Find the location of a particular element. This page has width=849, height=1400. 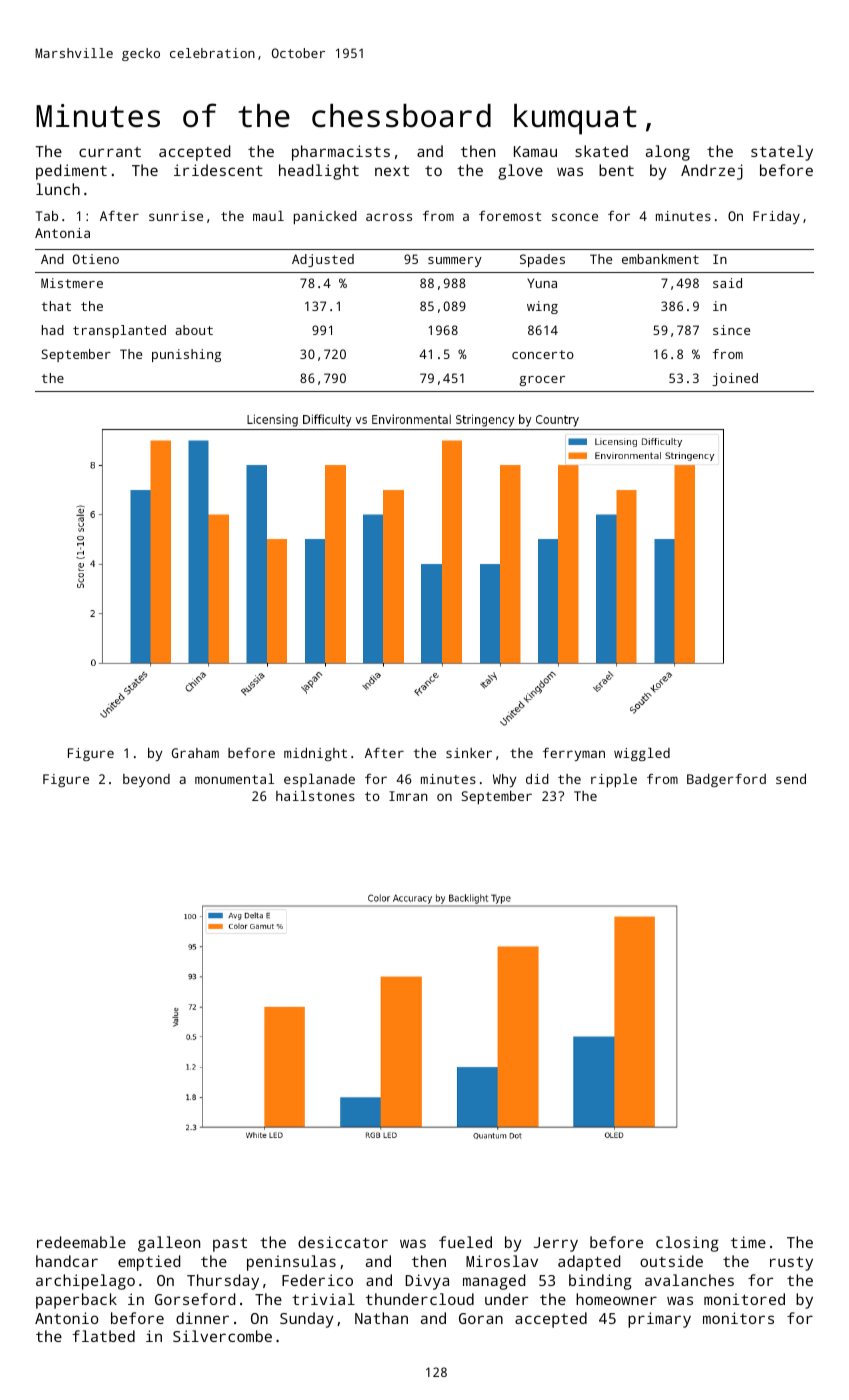

had is located at coordinates (53, 330).
